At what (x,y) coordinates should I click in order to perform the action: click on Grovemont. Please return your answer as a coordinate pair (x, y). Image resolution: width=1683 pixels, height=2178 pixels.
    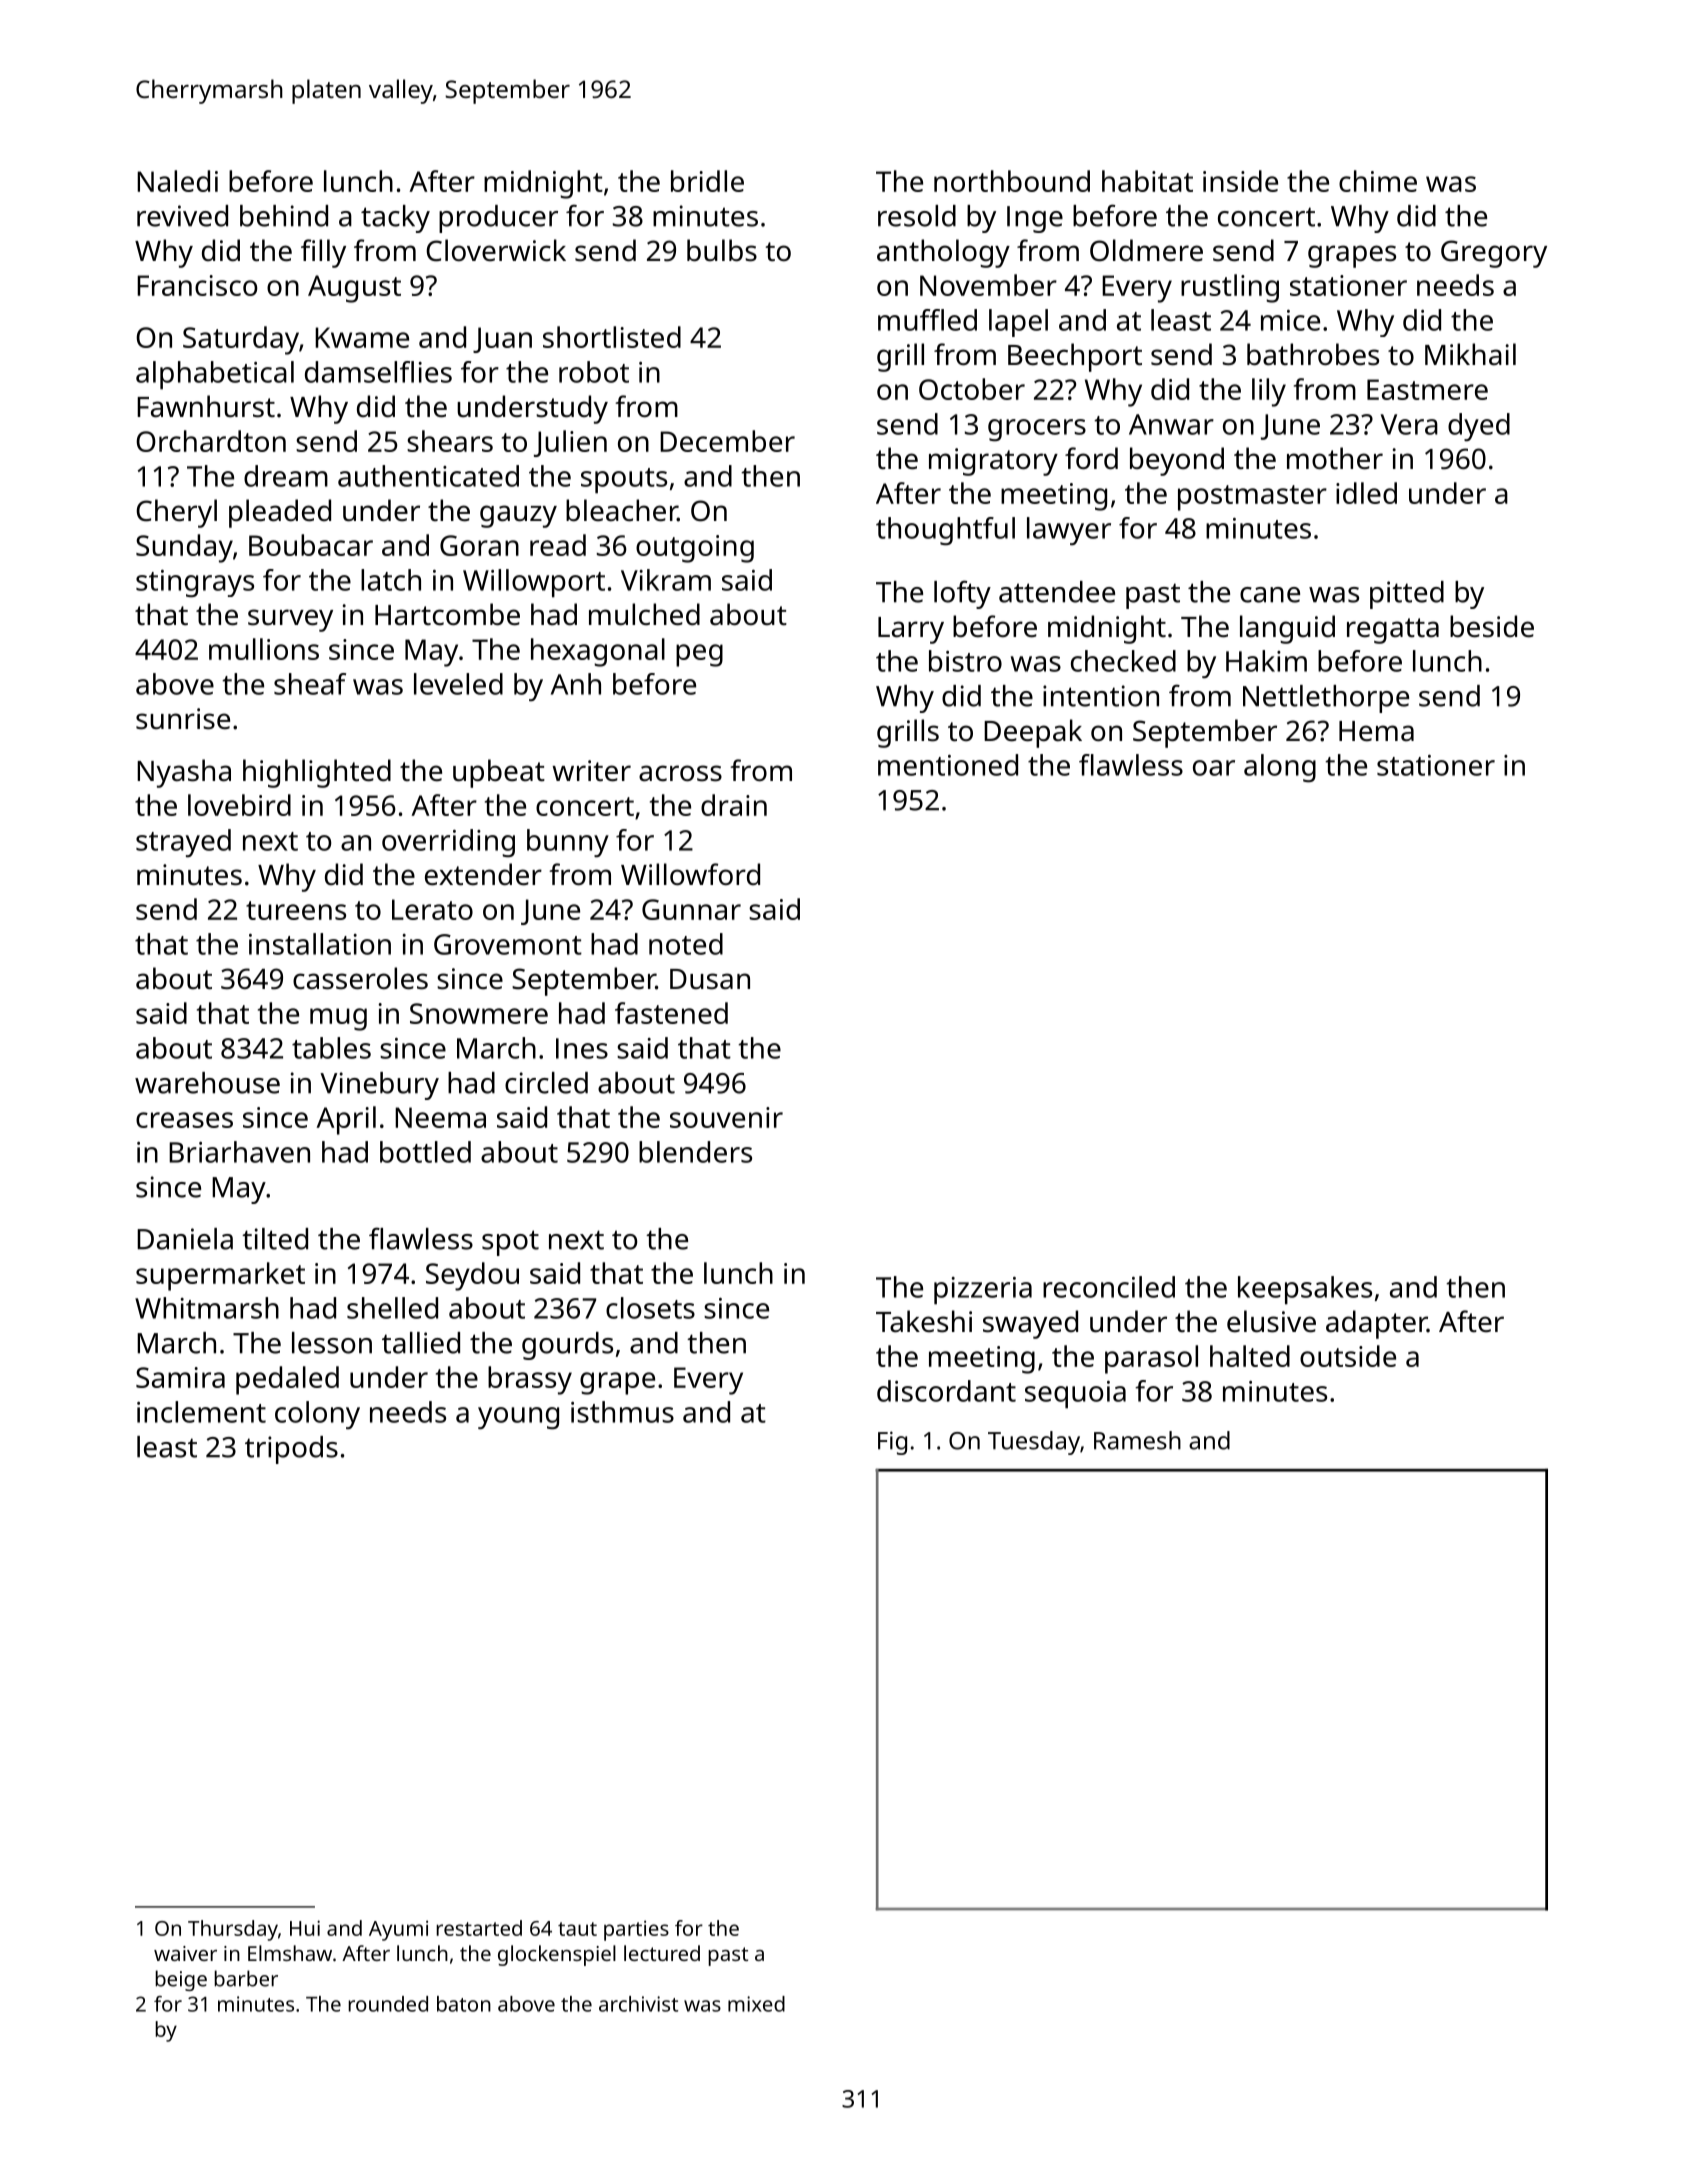
    Looking at the image, I should click on (508, 944).
